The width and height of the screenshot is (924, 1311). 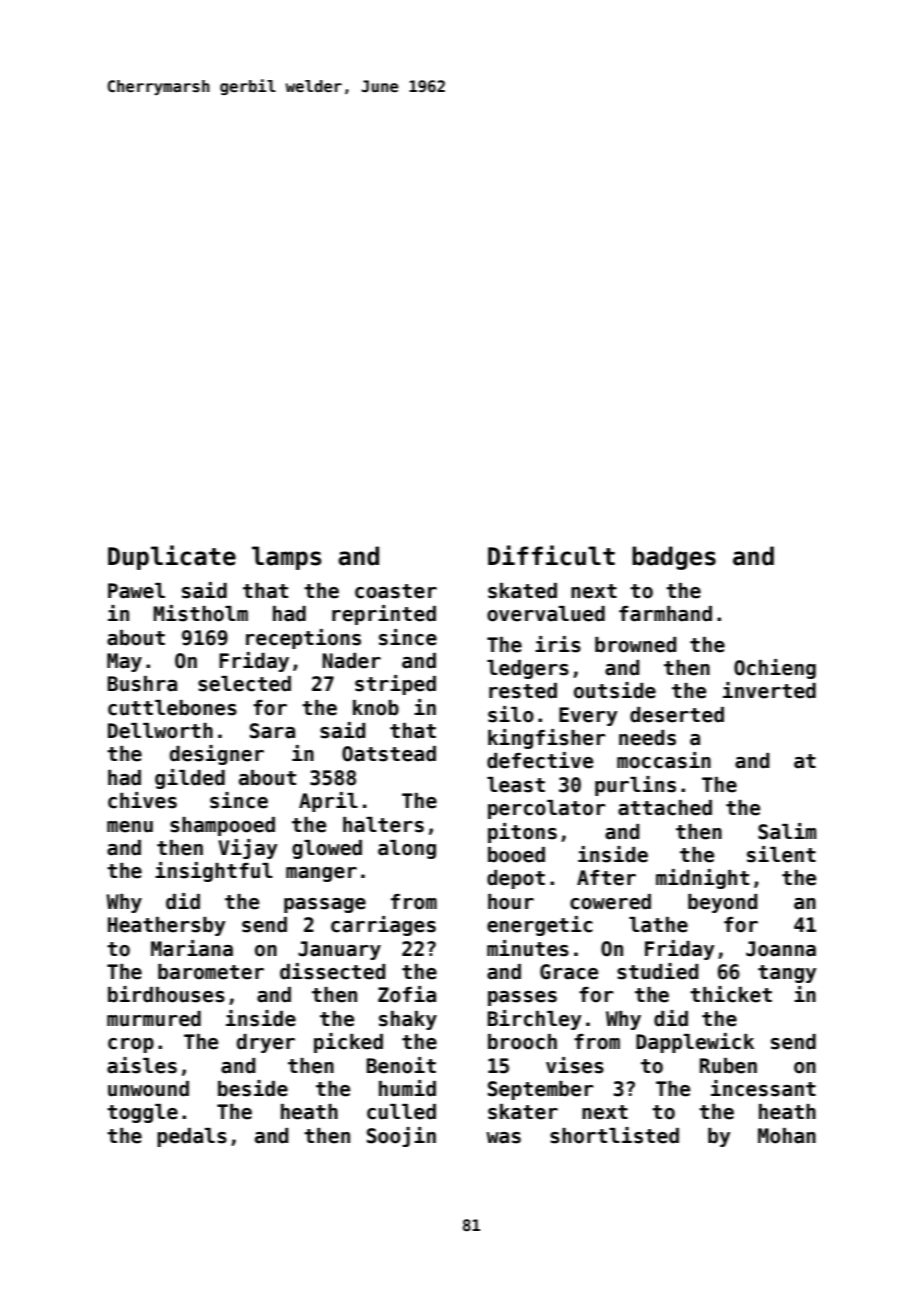 What do you see at coordinates (516, 855) in the screenshot?
I see `booed` at bounding box center [516, 855].
